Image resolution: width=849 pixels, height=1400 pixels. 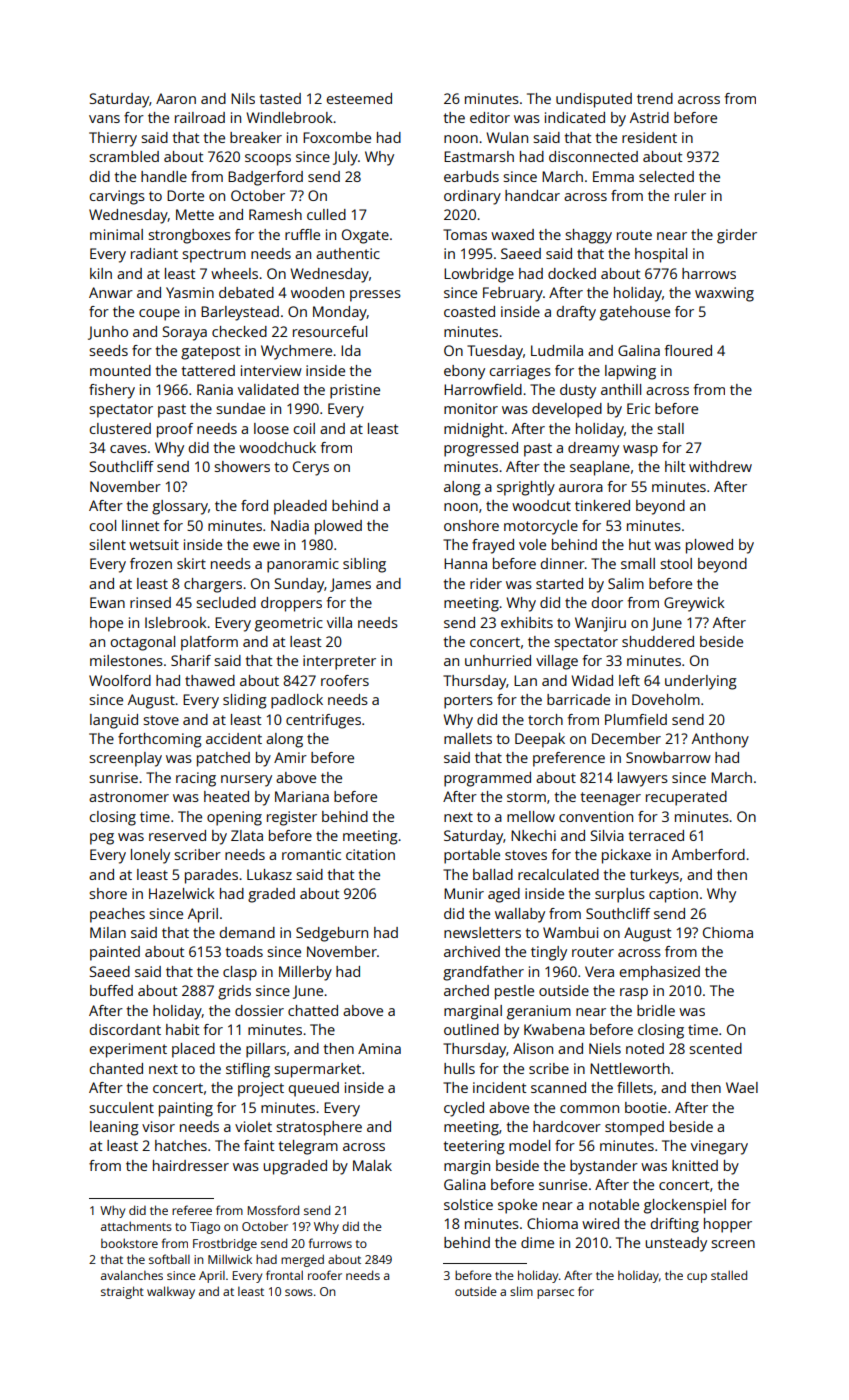 I want to click on discordant, so click(x=125, y=1029).
